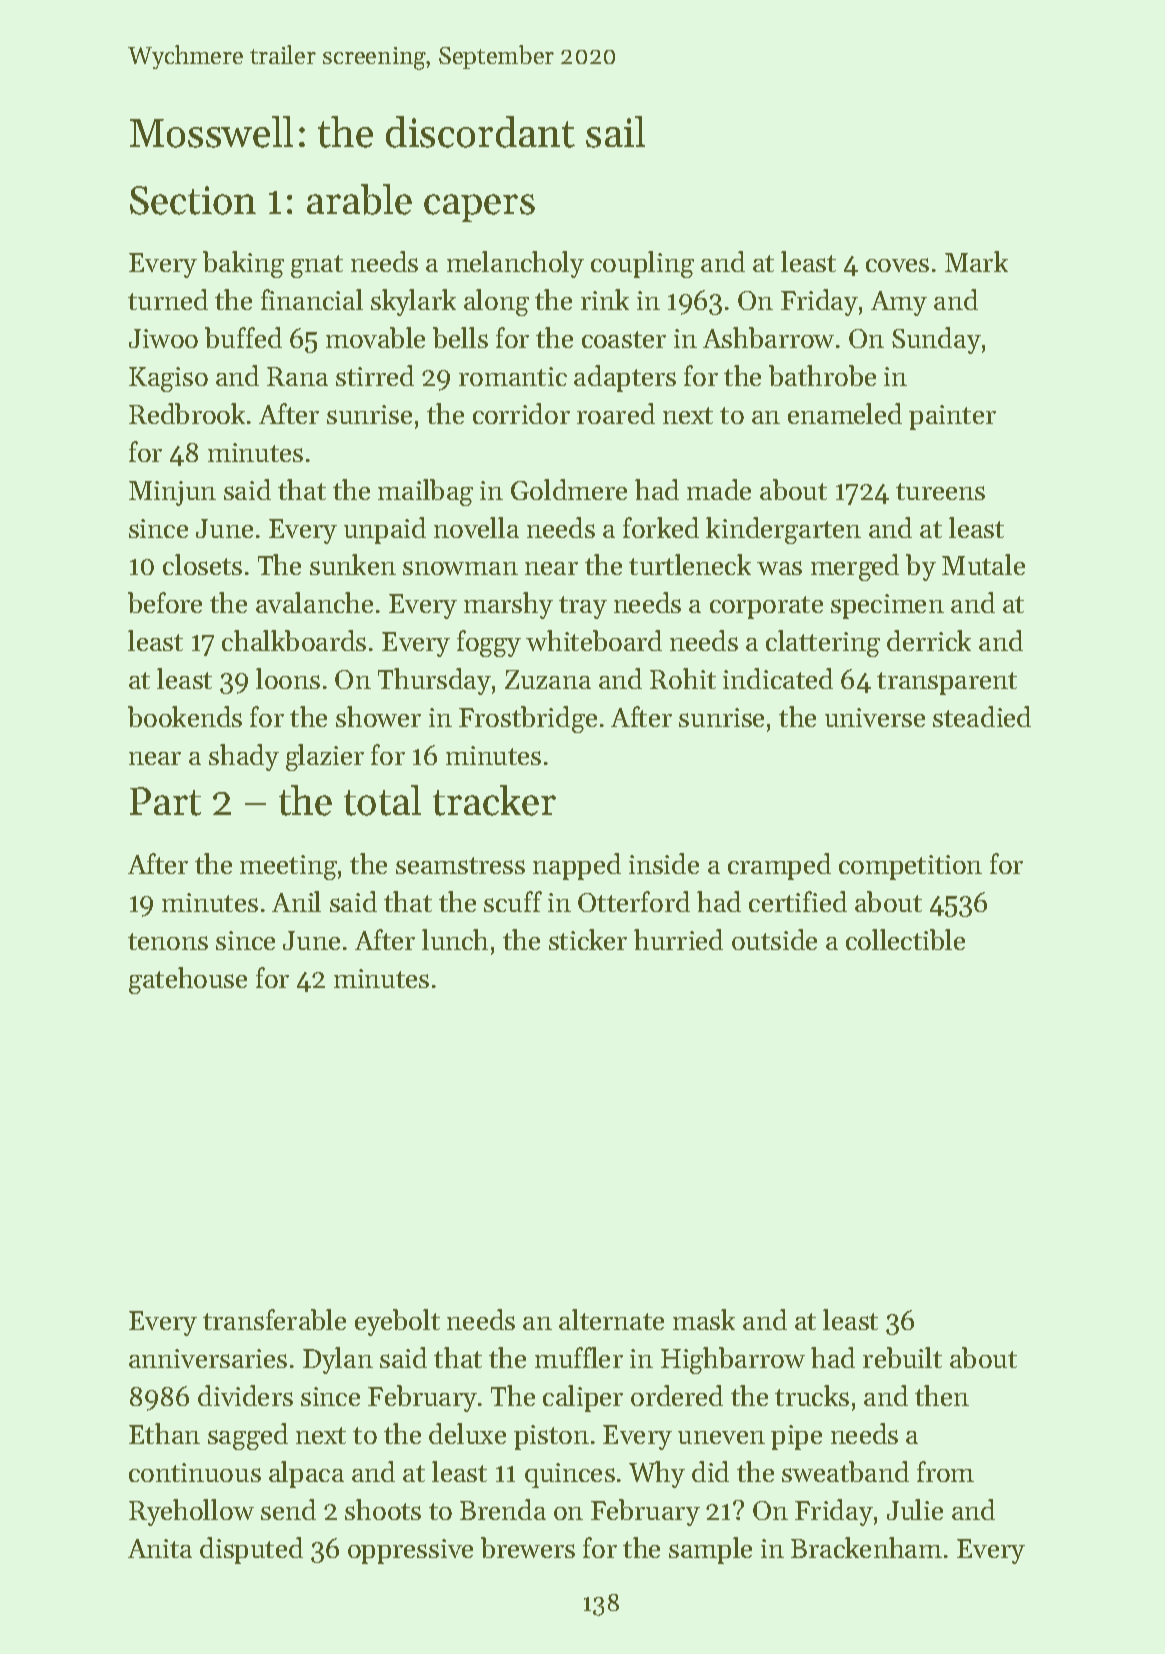 The height and width of the page is (1654, 1165). What do you see at coordinates (897, 265) in the page?
I see `coves` at bounding box center [897, 265].
